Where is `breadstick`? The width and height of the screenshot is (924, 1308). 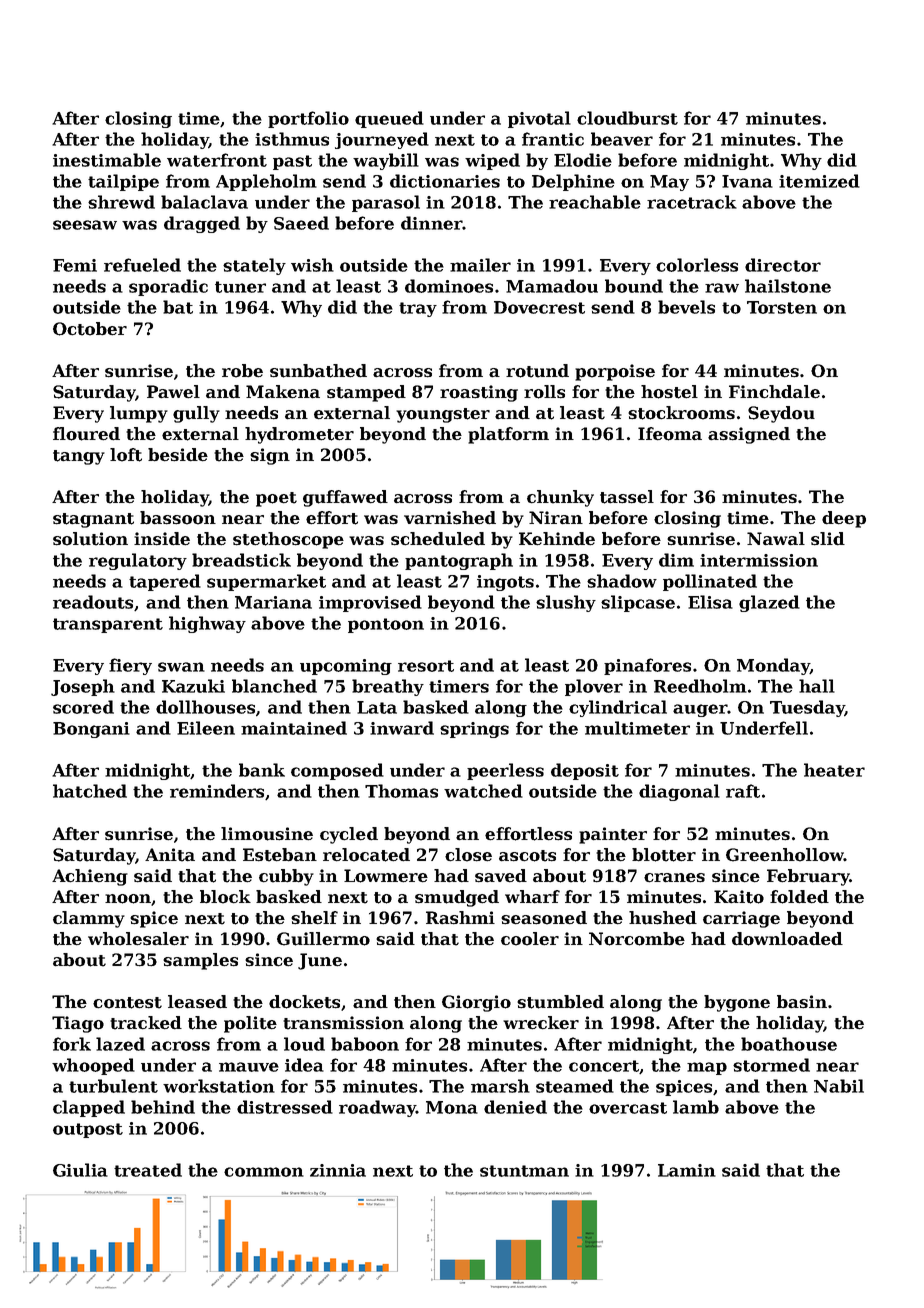 breadstick is located at coordinates (241, 560).
